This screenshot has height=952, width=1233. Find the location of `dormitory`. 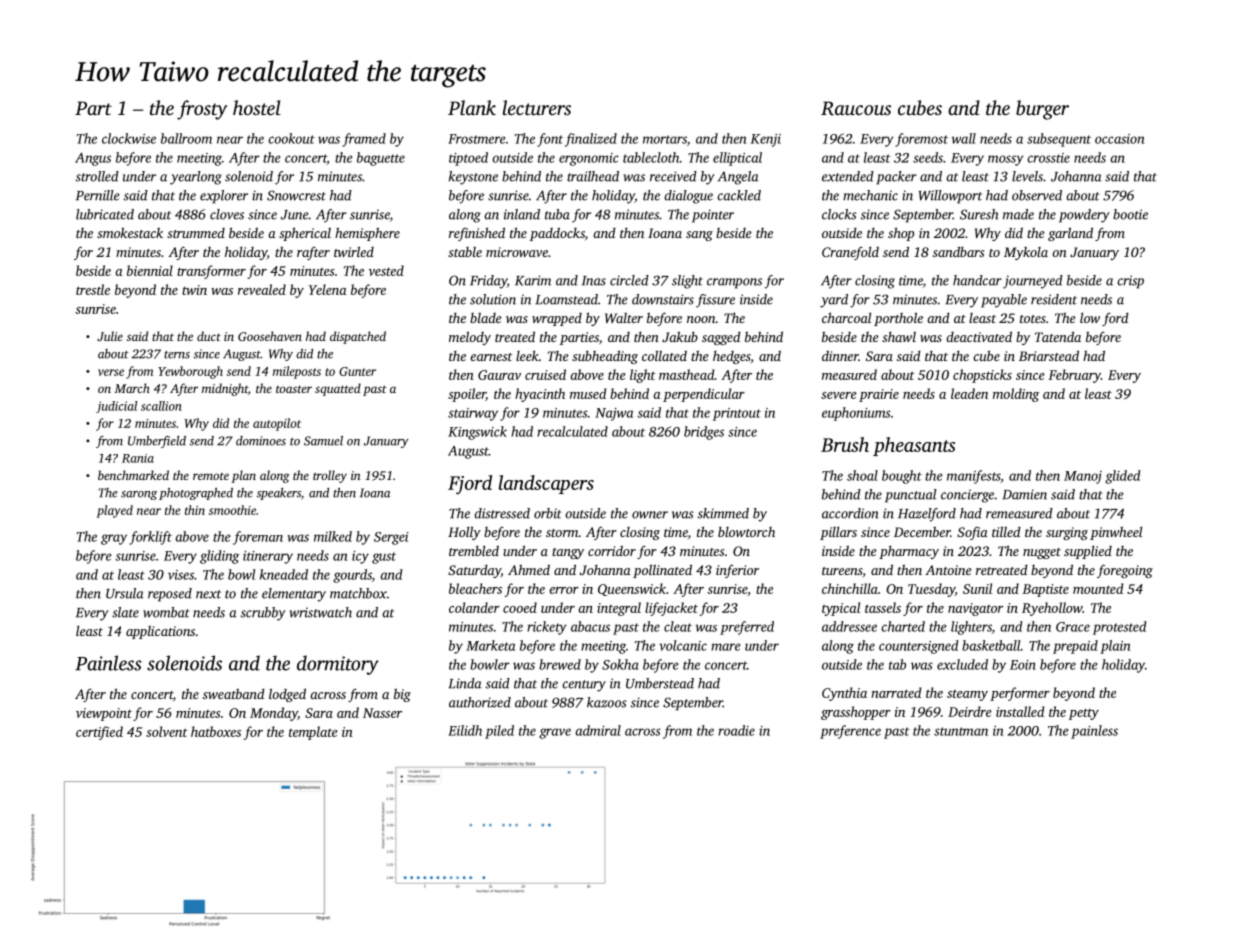

dormitory is located at coordinates (338, 665).
